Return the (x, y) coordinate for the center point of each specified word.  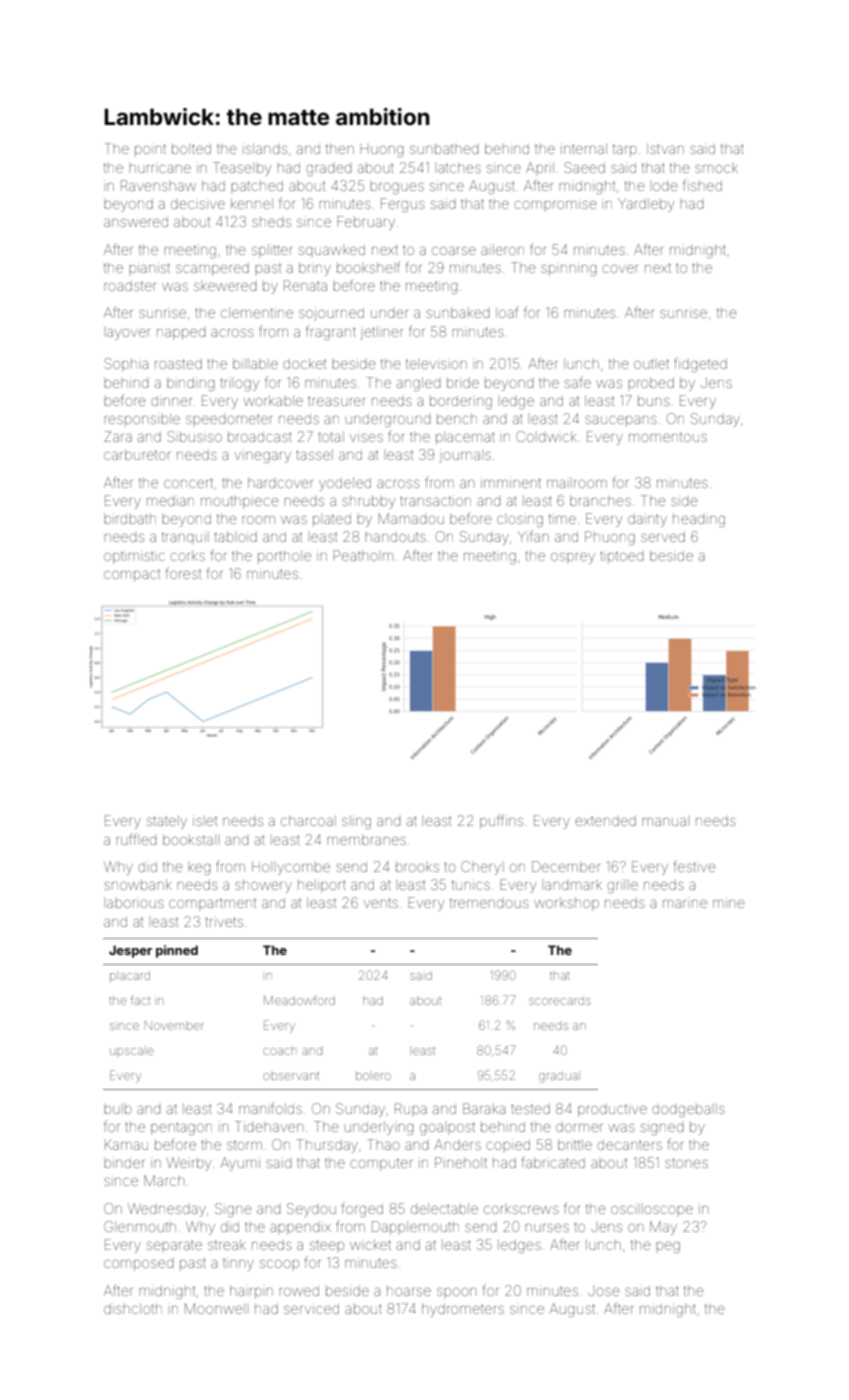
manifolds (270, 1108)
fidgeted (701, 364)
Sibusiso (195, 436)
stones (686, 1163)
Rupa (411, 1108)
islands (265, 148)
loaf (507, 312)
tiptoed (622, 557)
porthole (284, 557)
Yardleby (646, 205)
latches (459, 167)
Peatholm (363, 555)
